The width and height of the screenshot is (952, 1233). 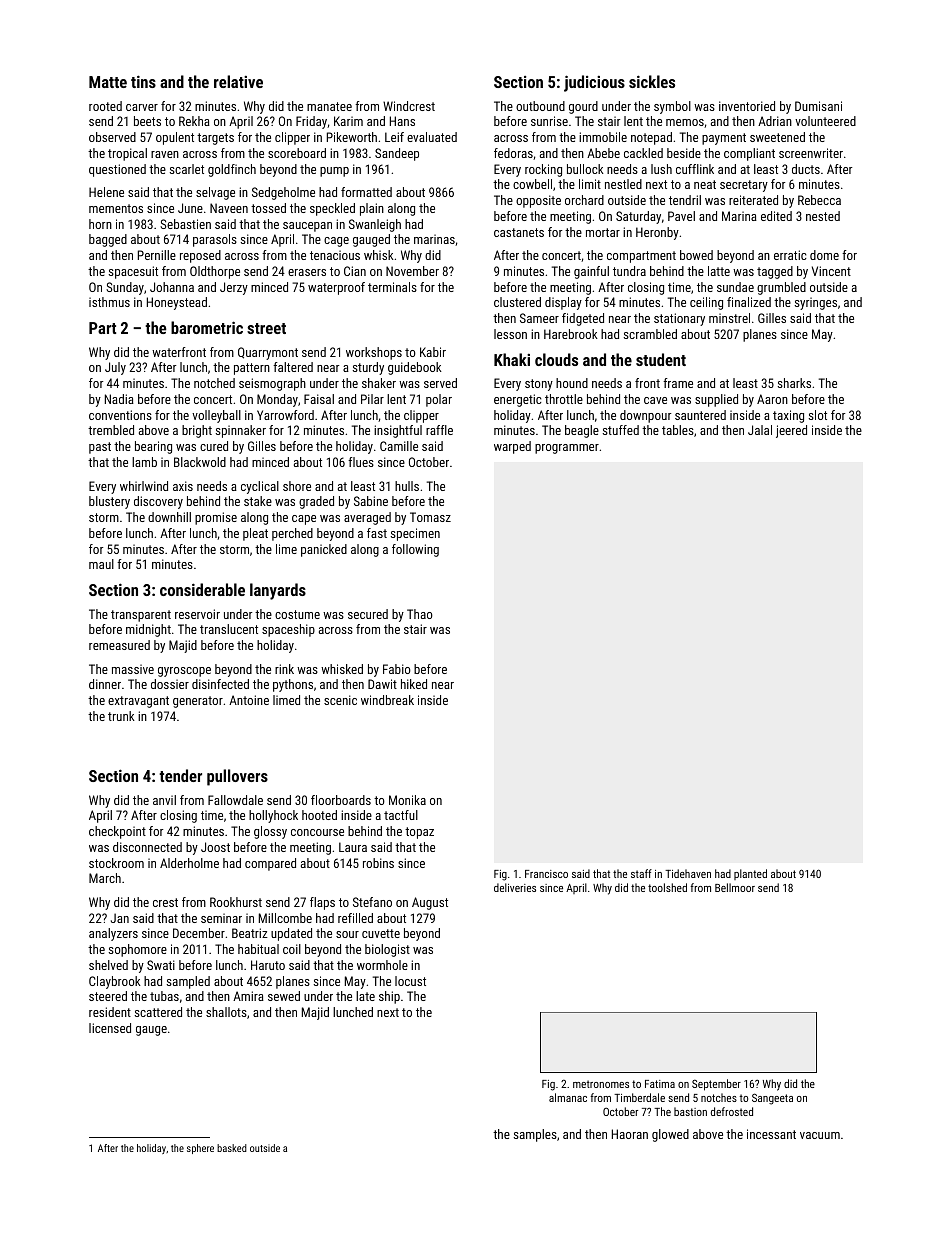 I want to click on deliveries, so click(x=515, y=887).
